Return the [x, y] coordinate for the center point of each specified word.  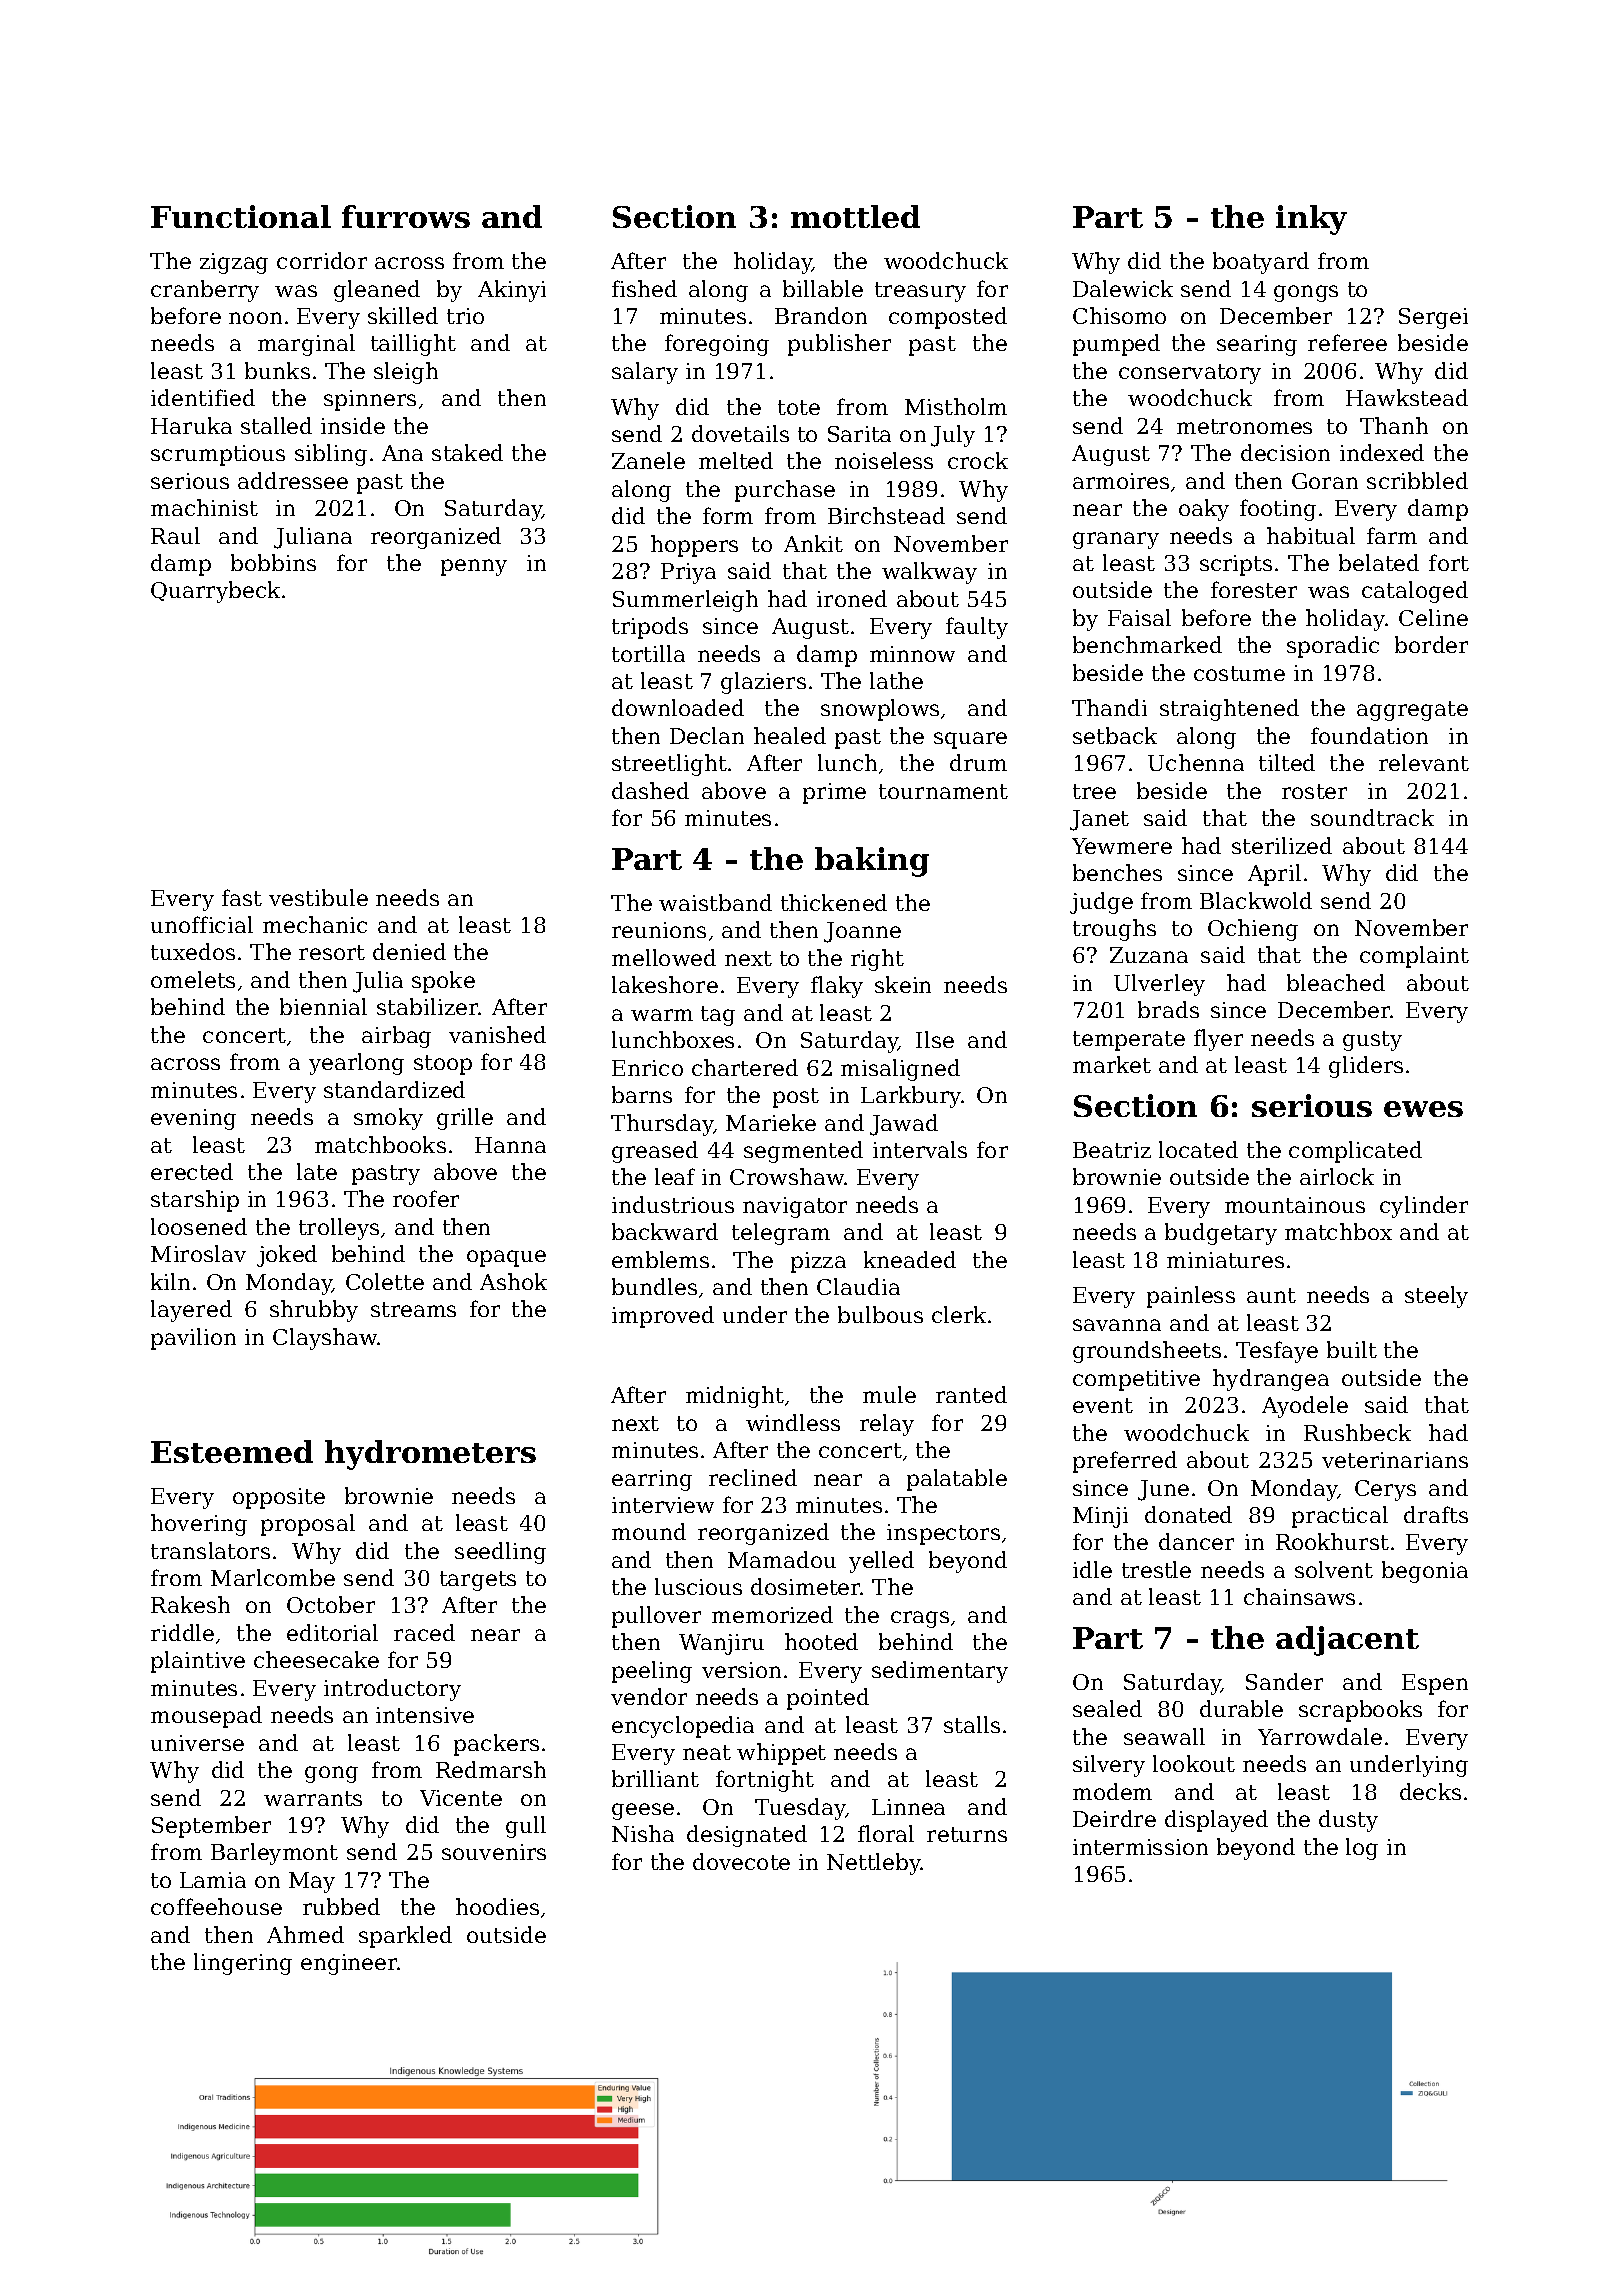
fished [644, 288]
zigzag [234, 263]
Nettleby [874, 1864]
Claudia [858, 1286]
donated [1188, 1514]
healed [790, 735]
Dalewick [1123, 288]
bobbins [273, 562]
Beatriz [1112, 1150]
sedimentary [940, 1672]
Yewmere [1122, 846]
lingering [243, 1964]
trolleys [339, 1229]
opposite [279, 1498]
